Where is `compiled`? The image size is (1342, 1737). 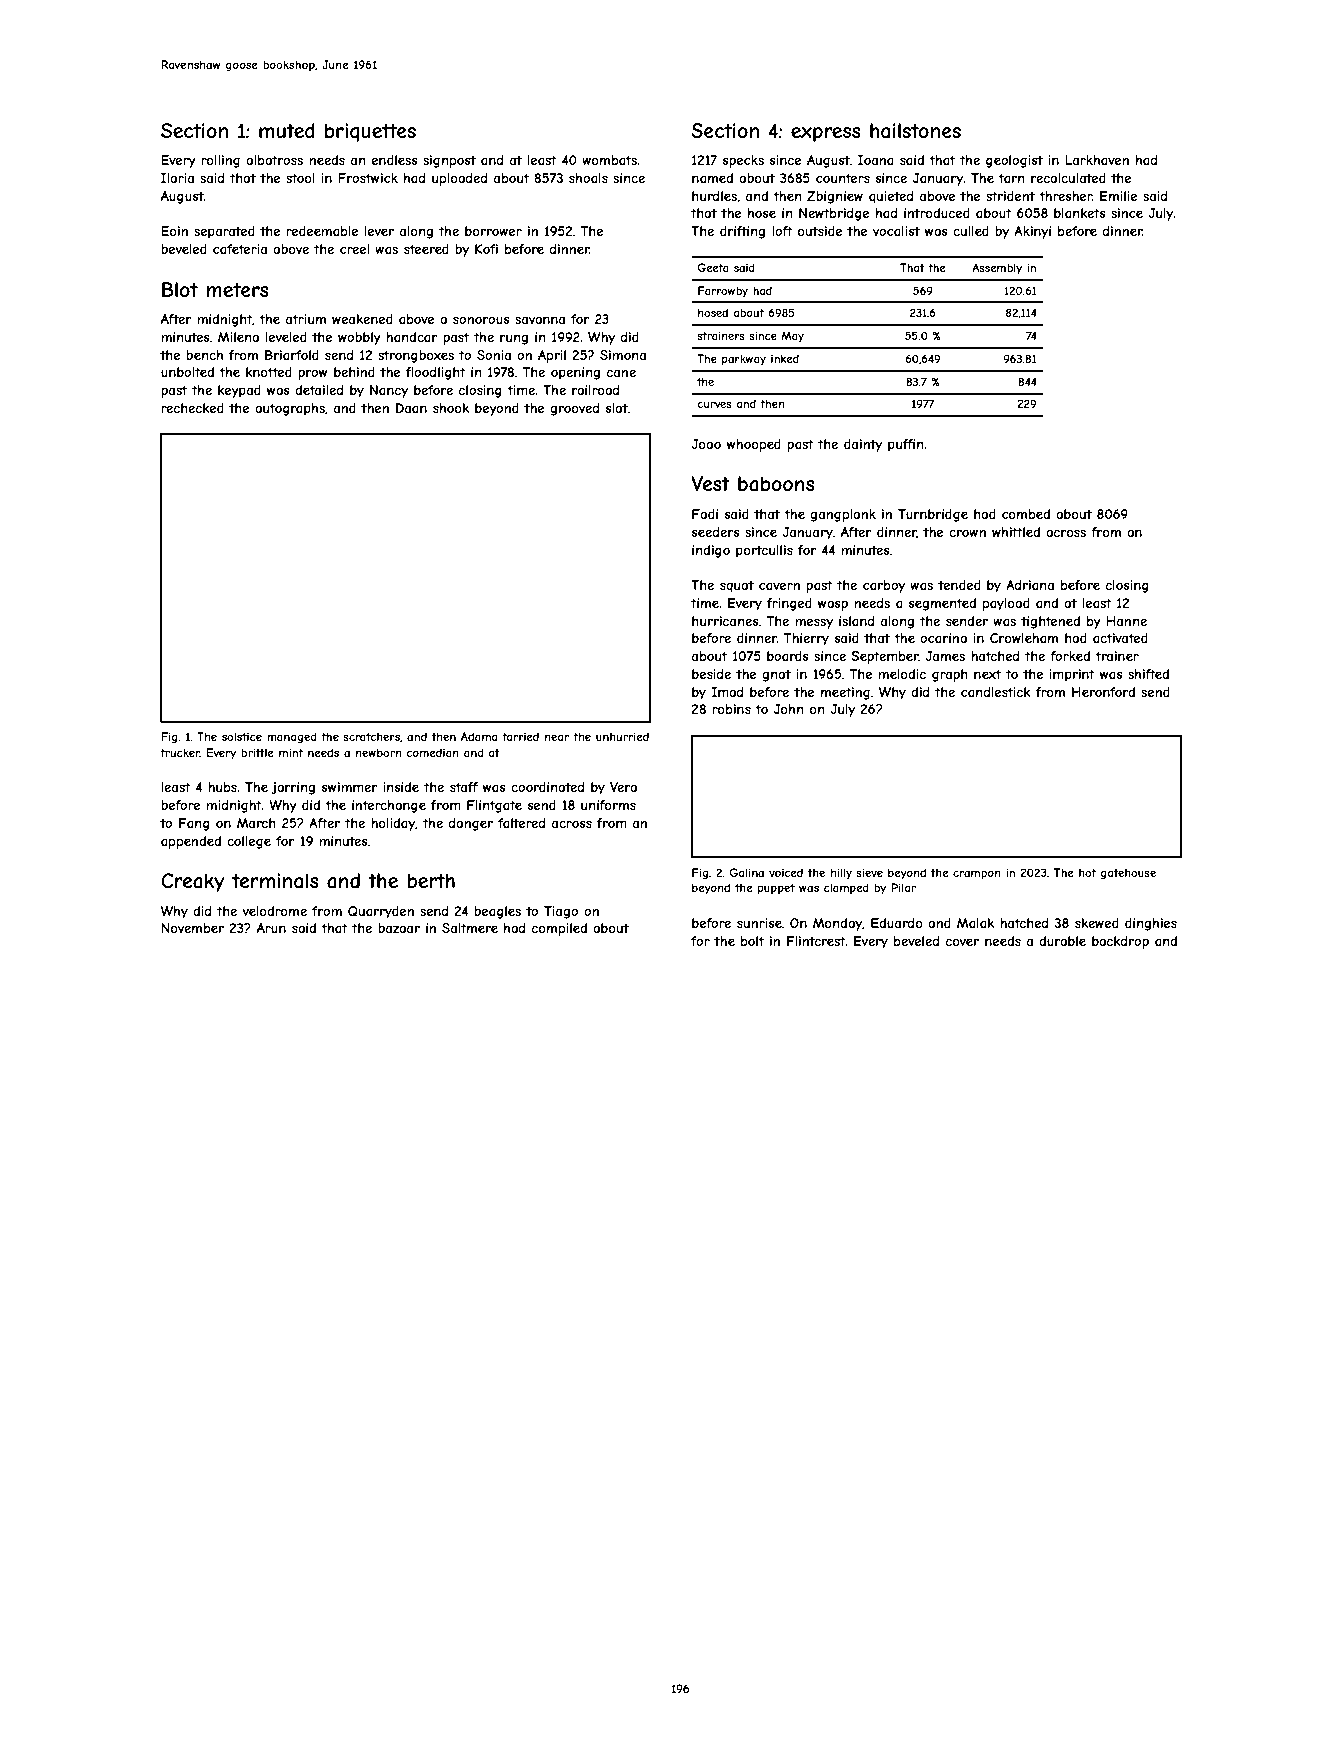 compiled is located at coordinates (559, 929).
